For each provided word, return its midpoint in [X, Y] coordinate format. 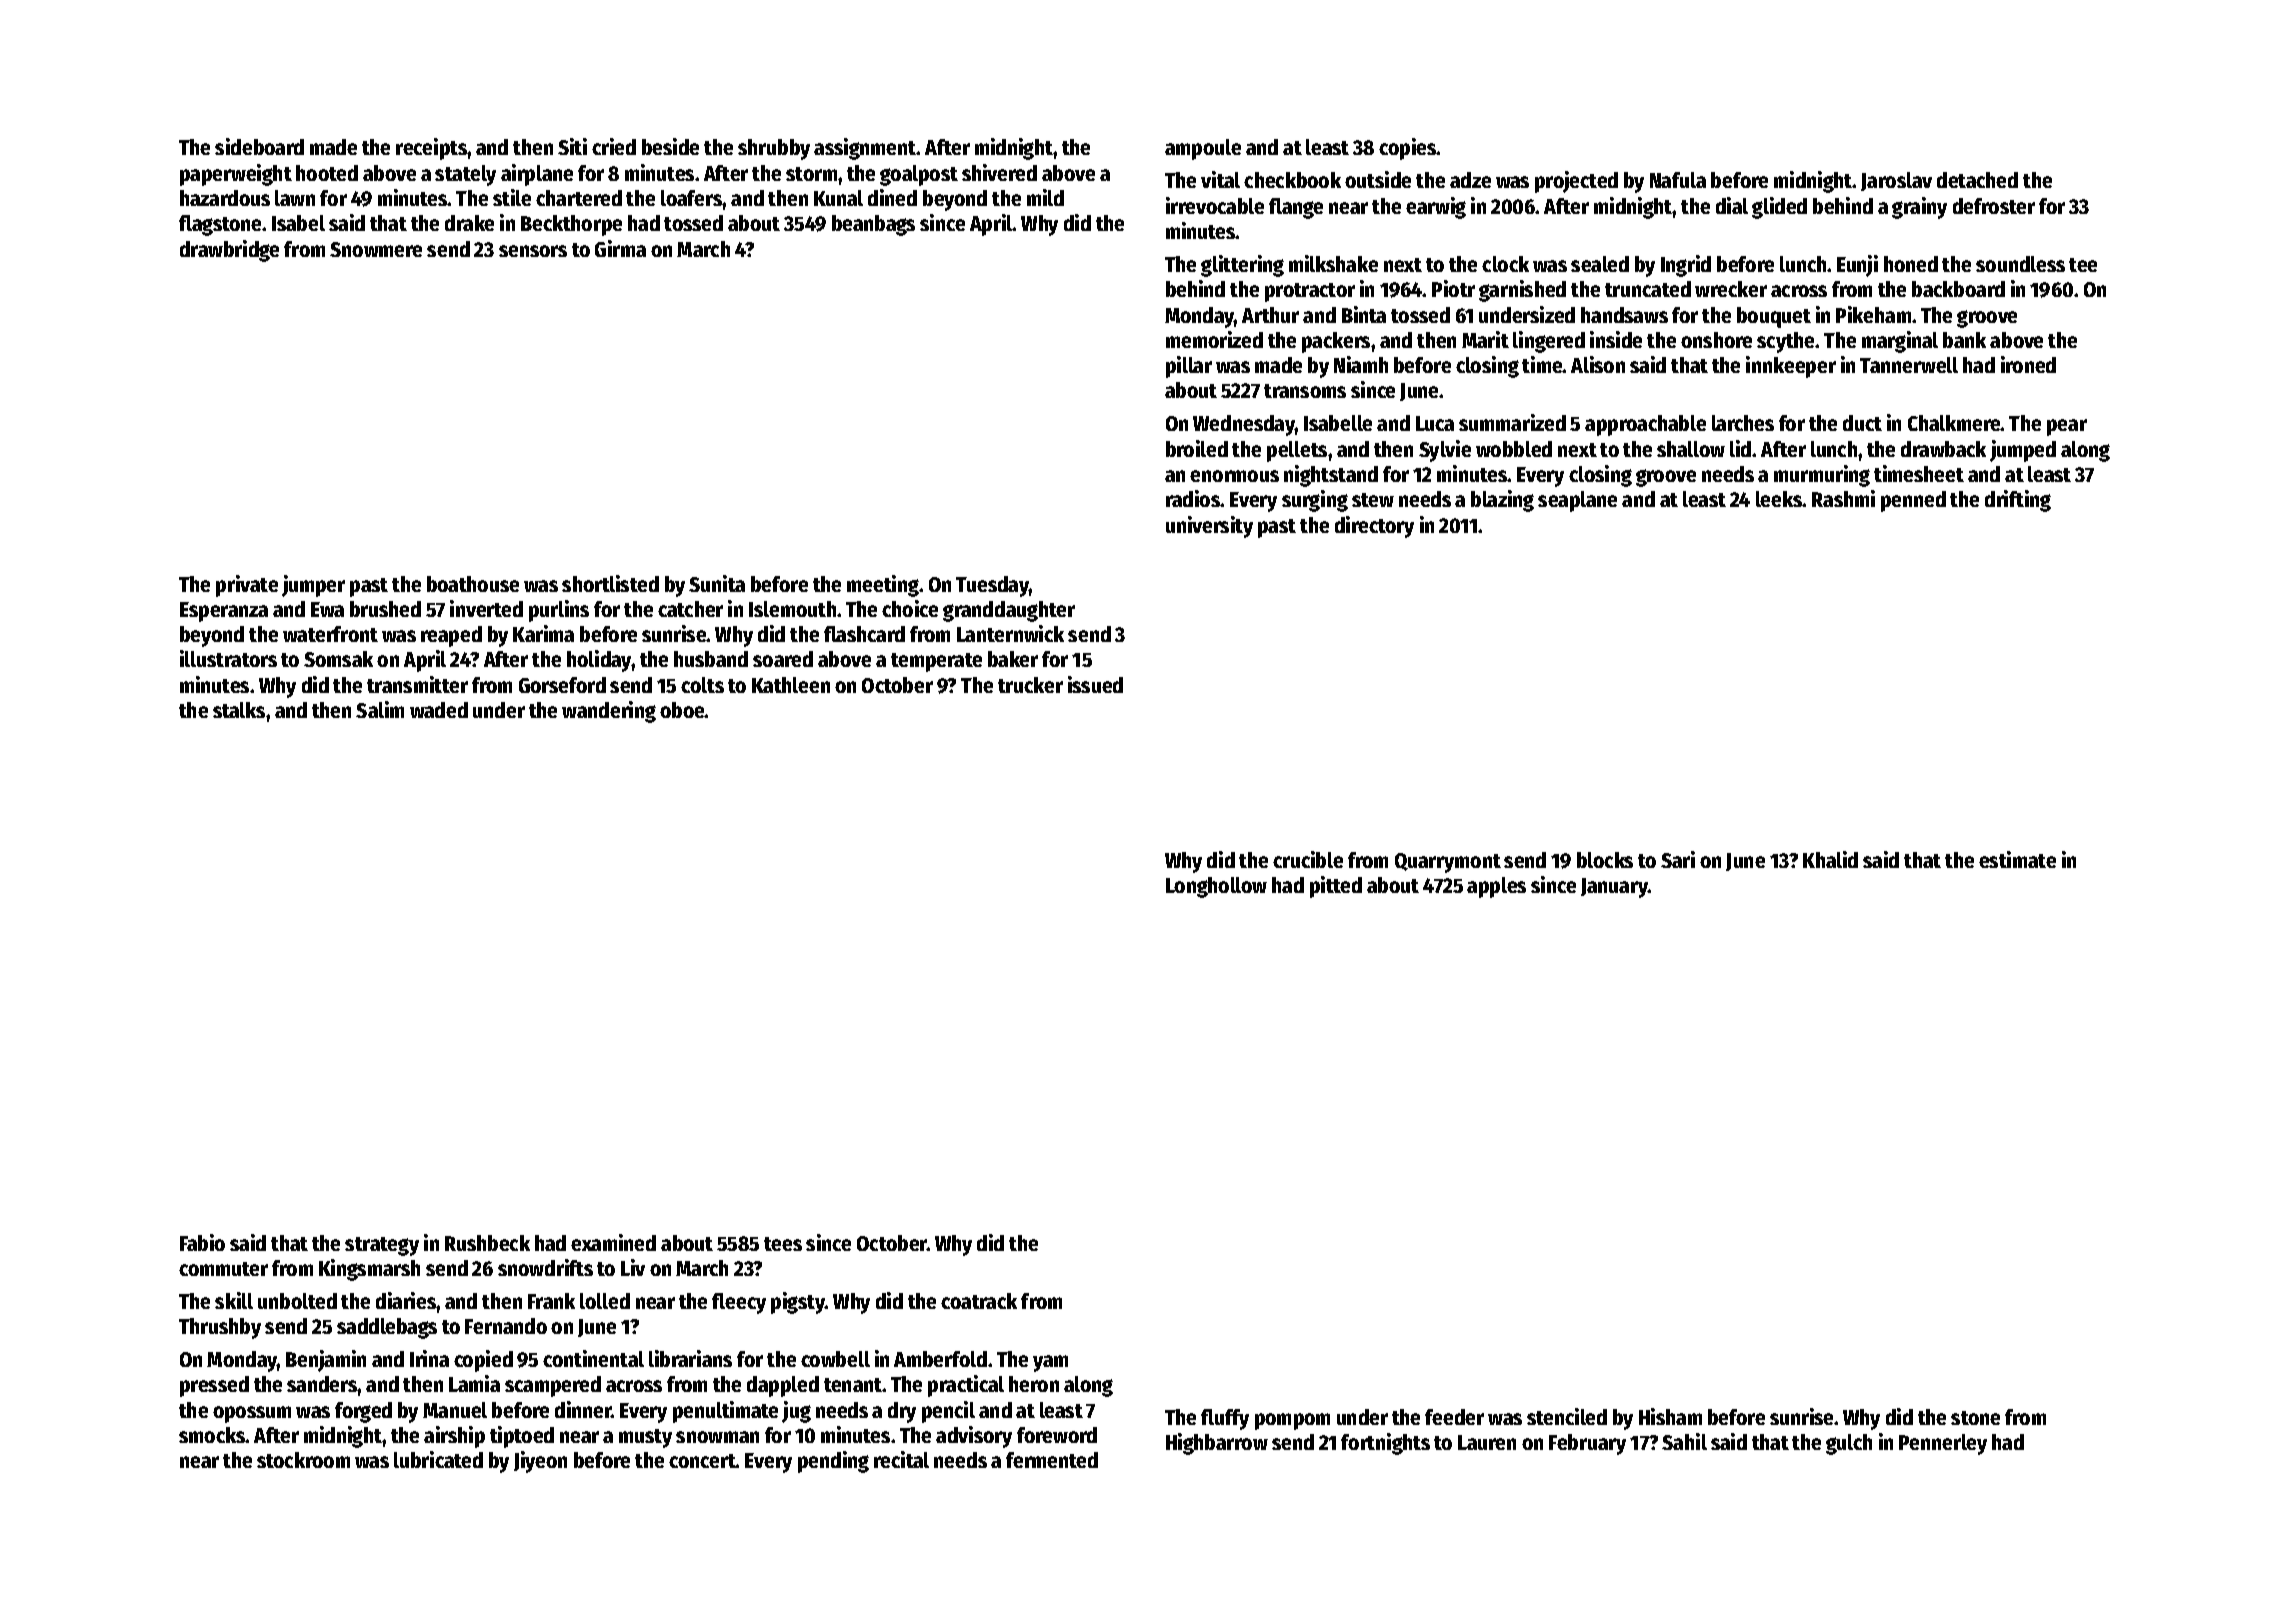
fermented [1052, 1460]
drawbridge [229, 251]
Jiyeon [540, 1462]
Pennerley [1943, 1444]
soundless [2020, 264]
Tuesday [992, 586]
